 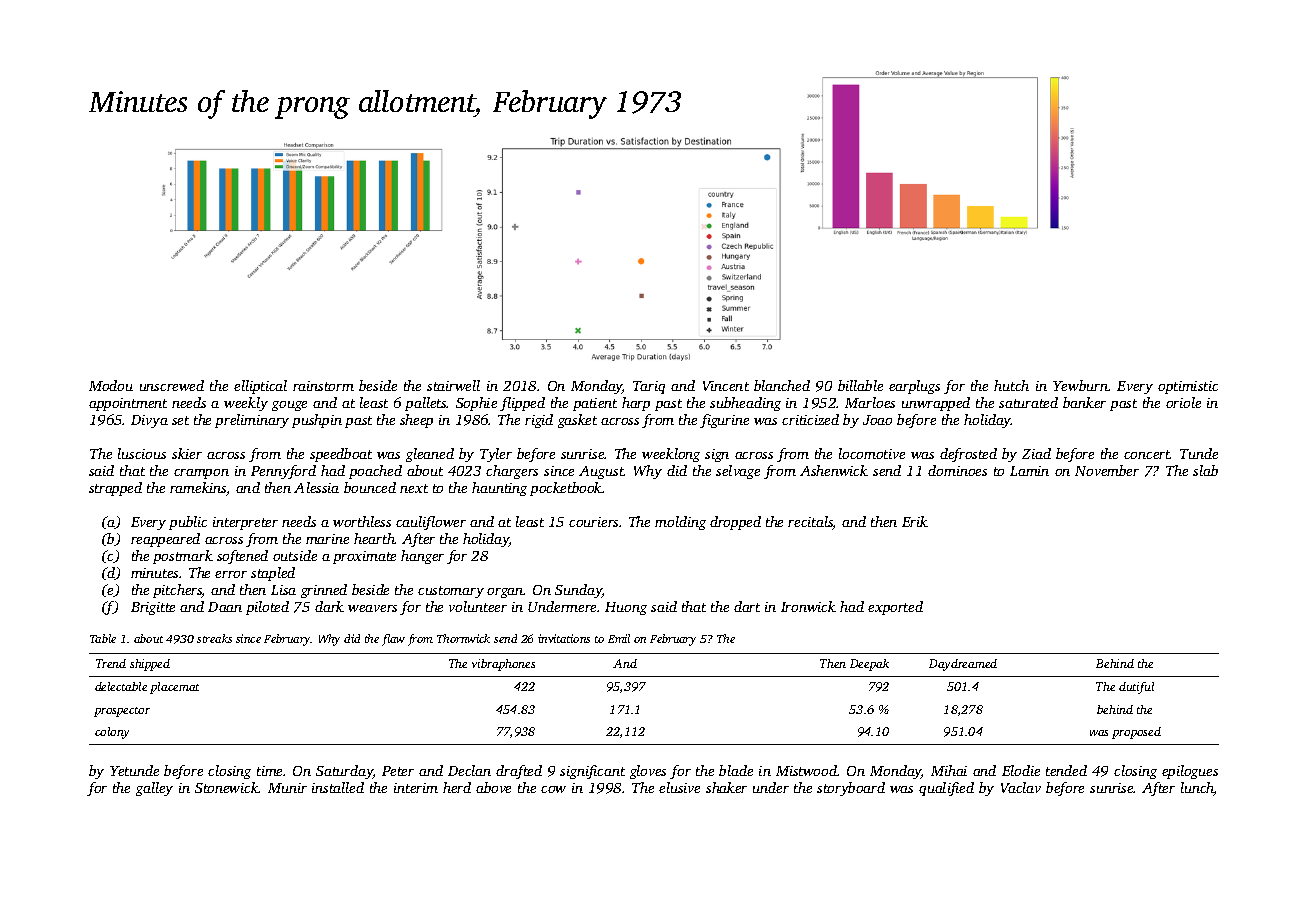 What do you see at coordinates (735, 523) in the screenshot?
I see `dropped` at bounding box center [735, 523].
